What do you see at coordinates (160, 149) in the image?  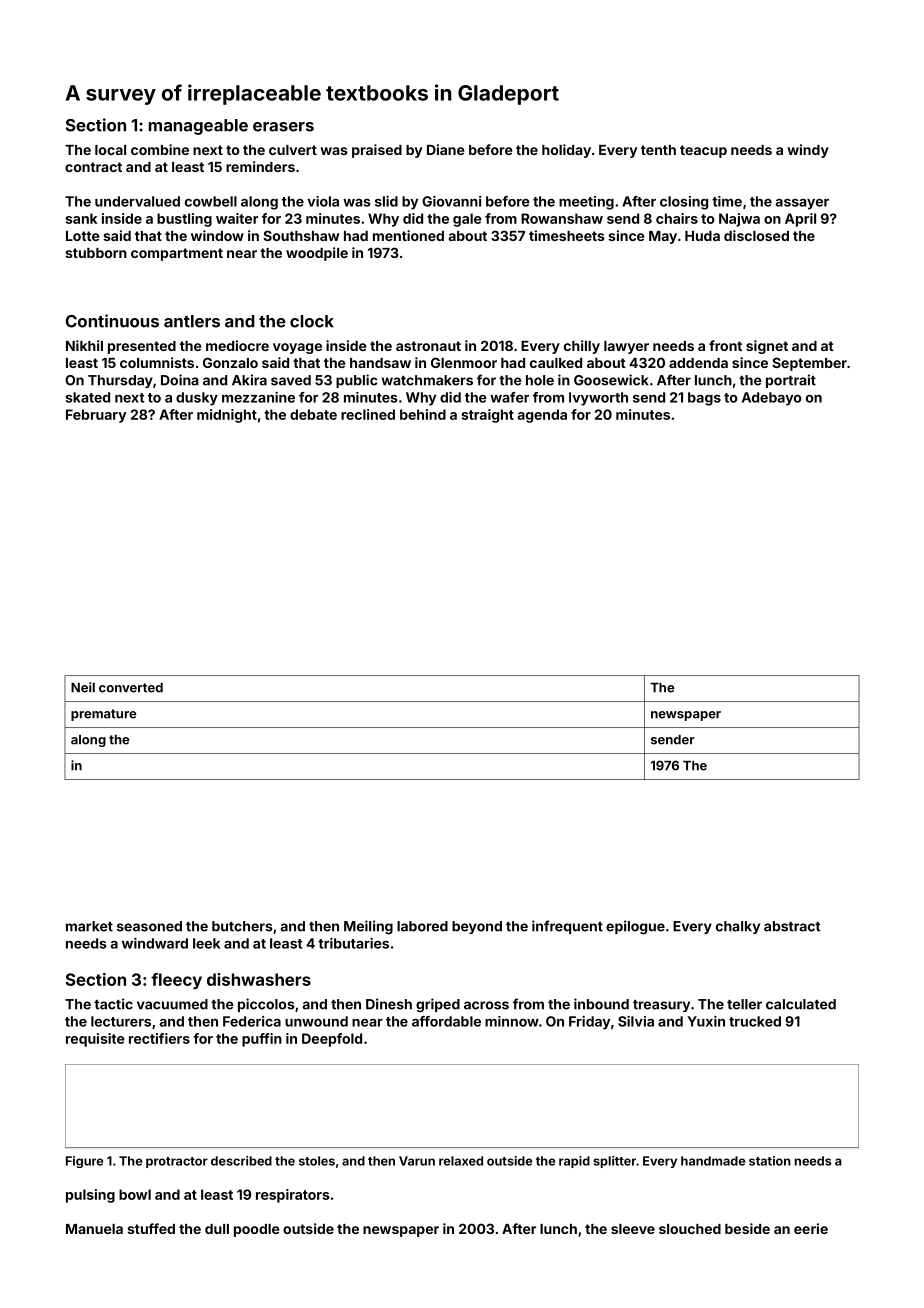 I see `combine` at bounding box center [160, 149].
